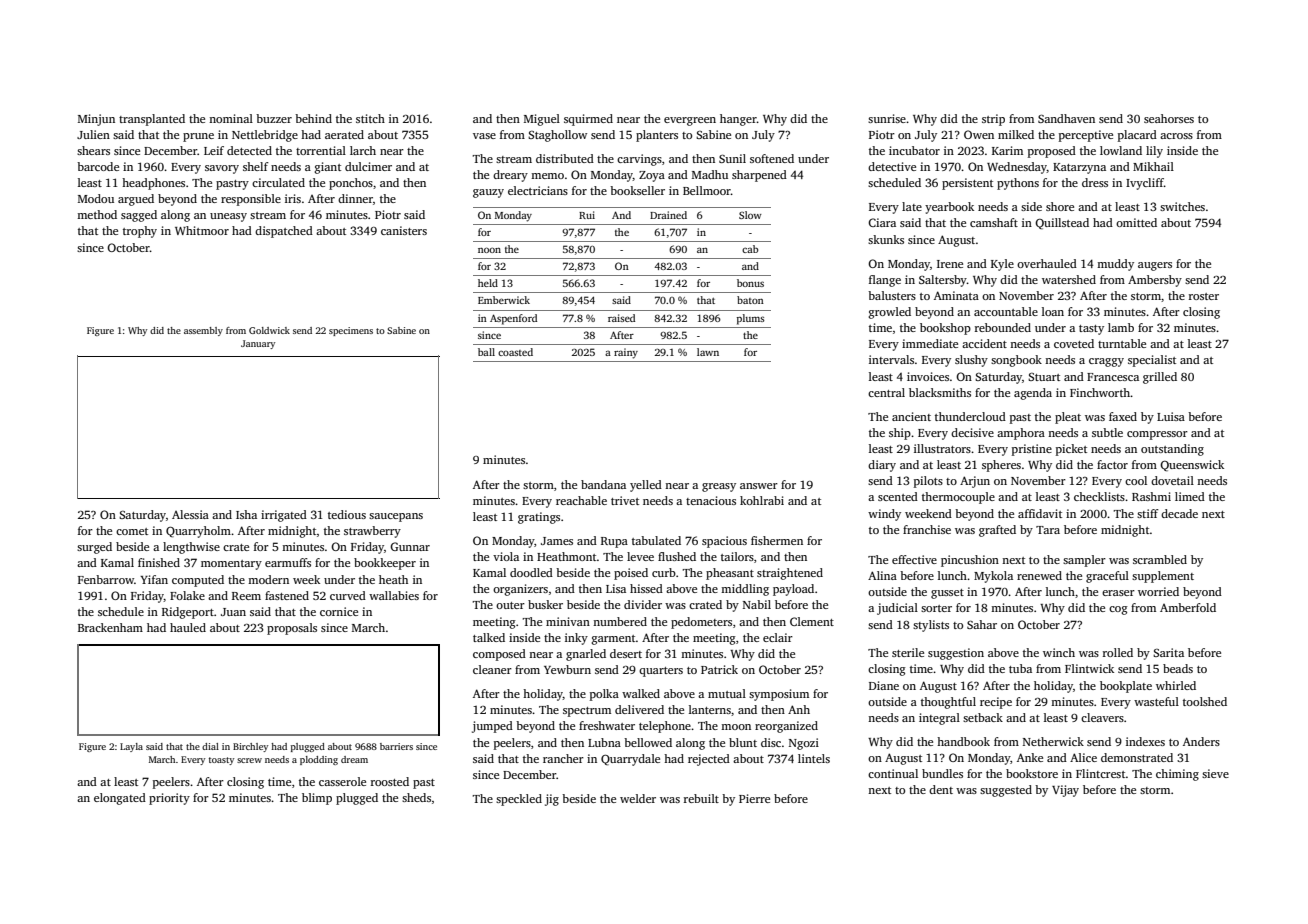 The image size is (1308, 924). I want to click on inky, so click(576, 639).
